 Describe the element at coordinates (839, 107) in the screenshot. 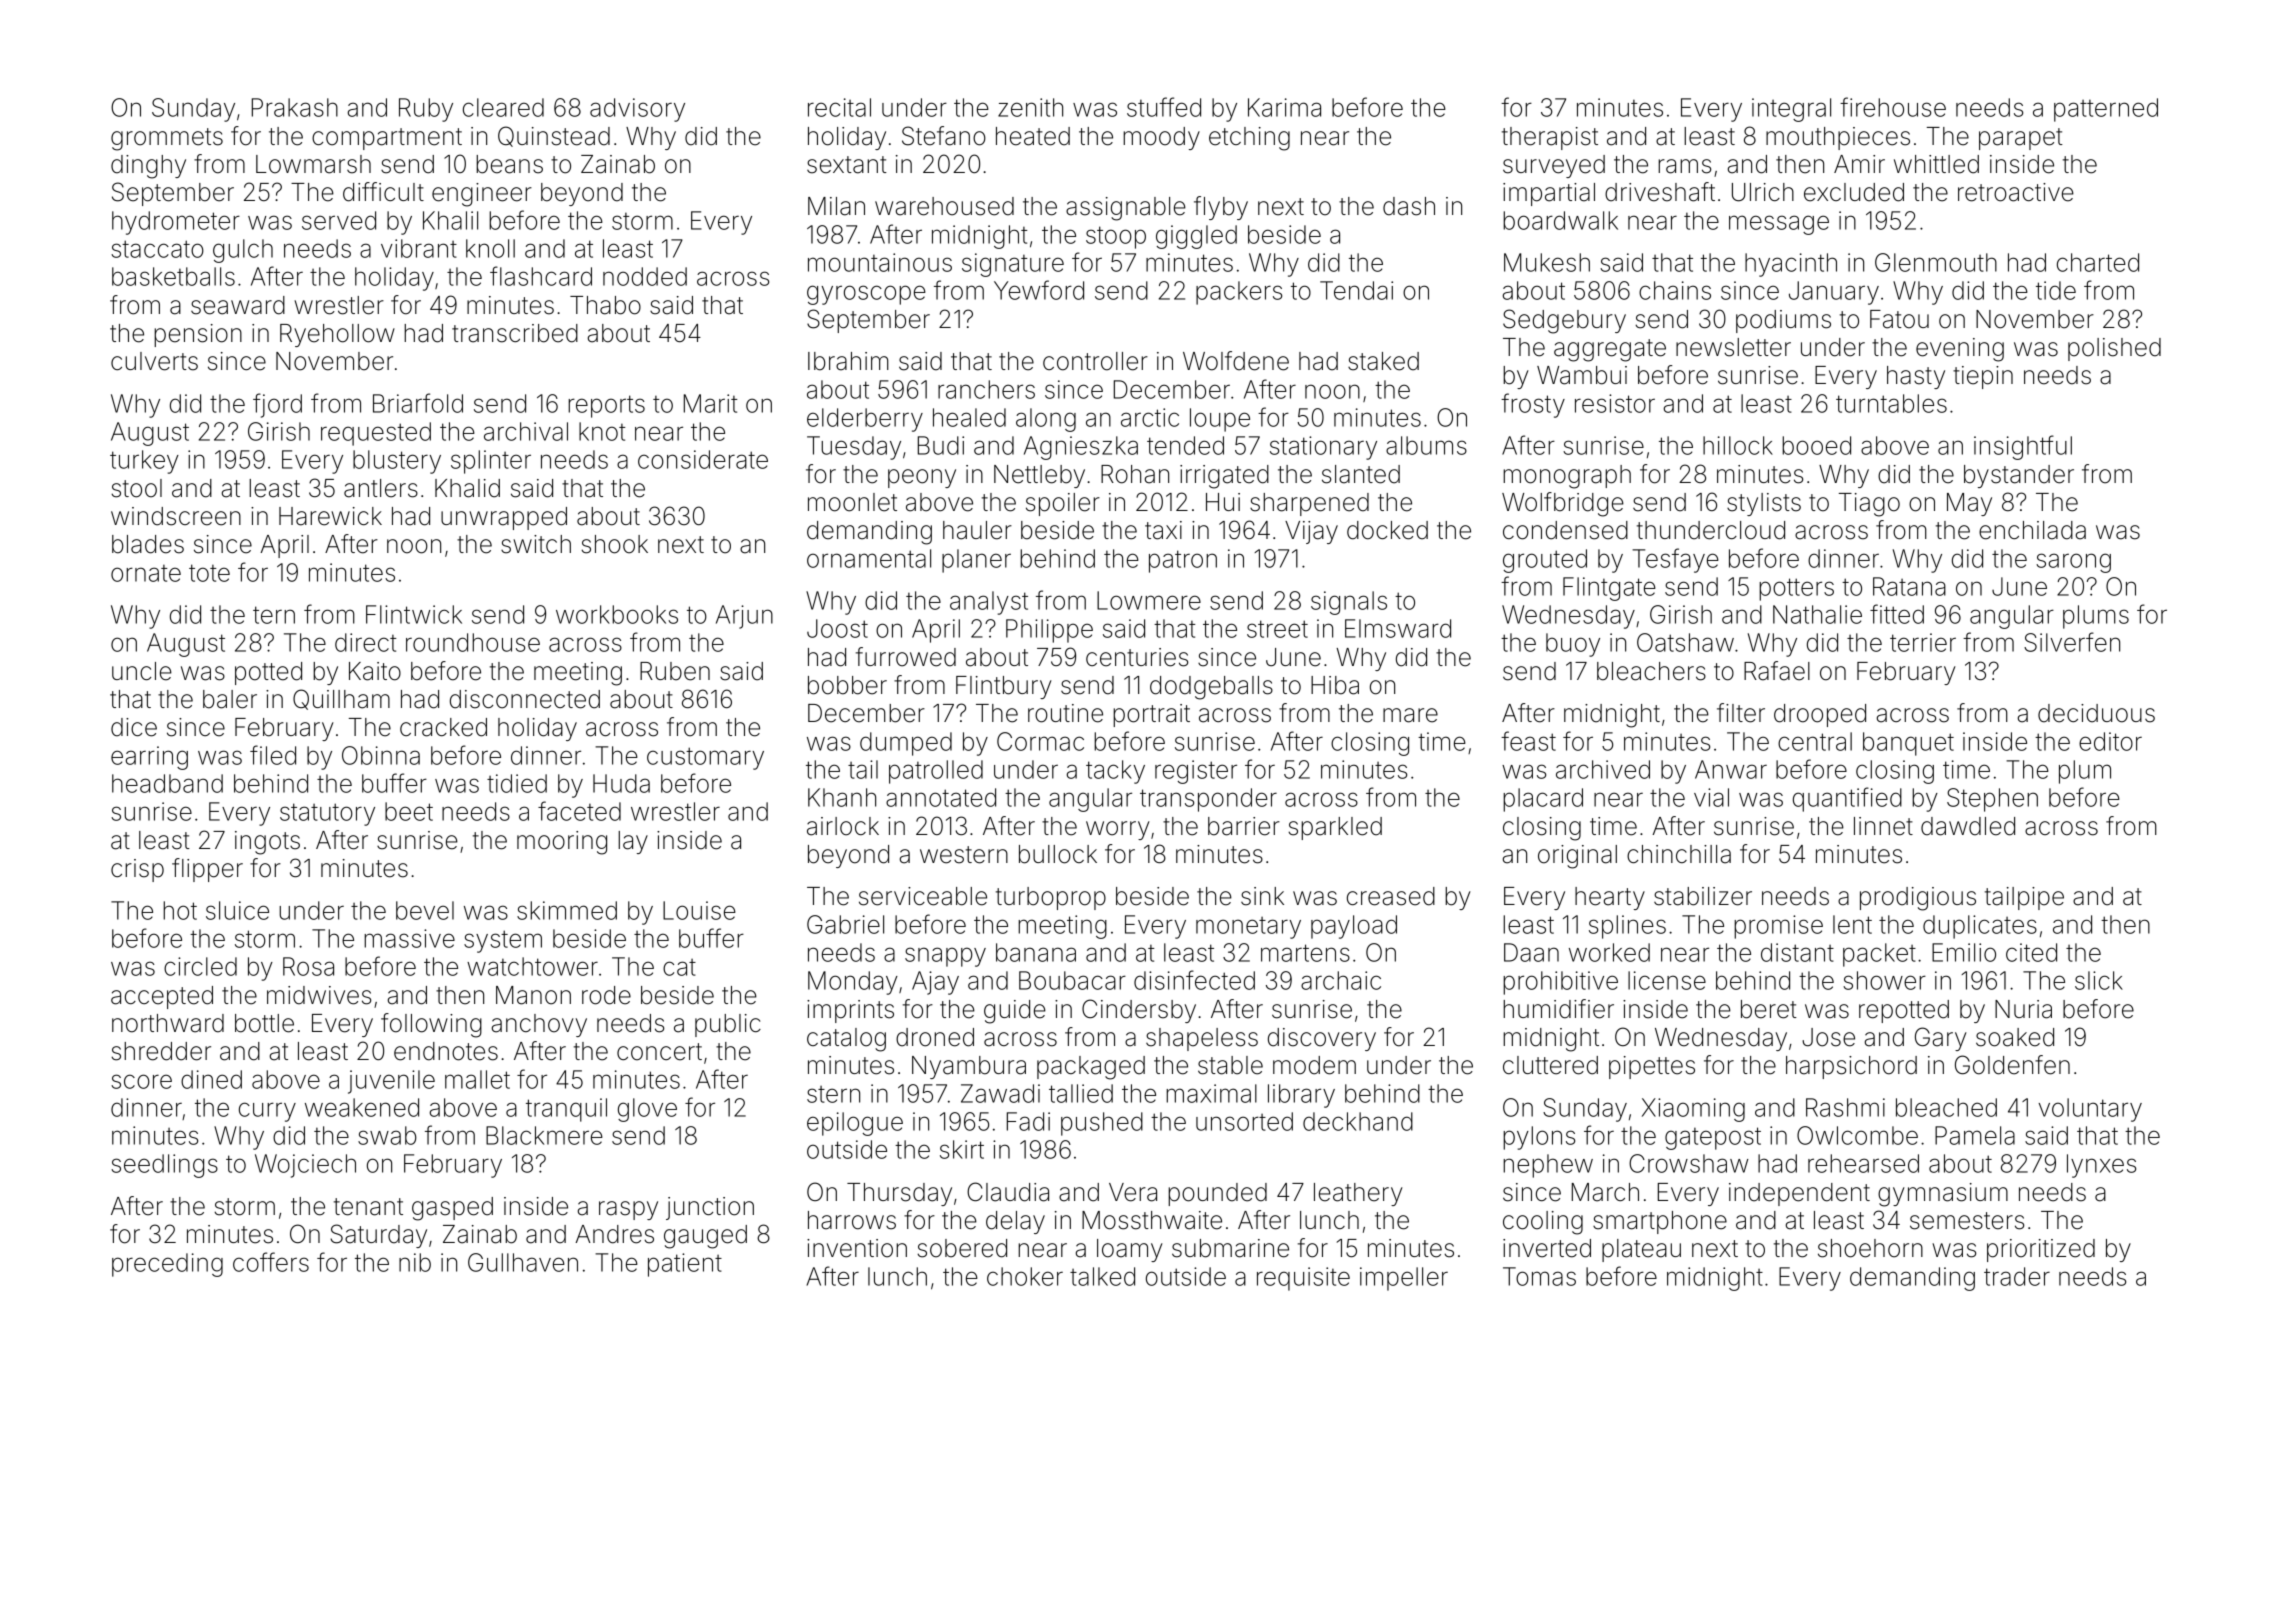

I see `recital` at that location.
